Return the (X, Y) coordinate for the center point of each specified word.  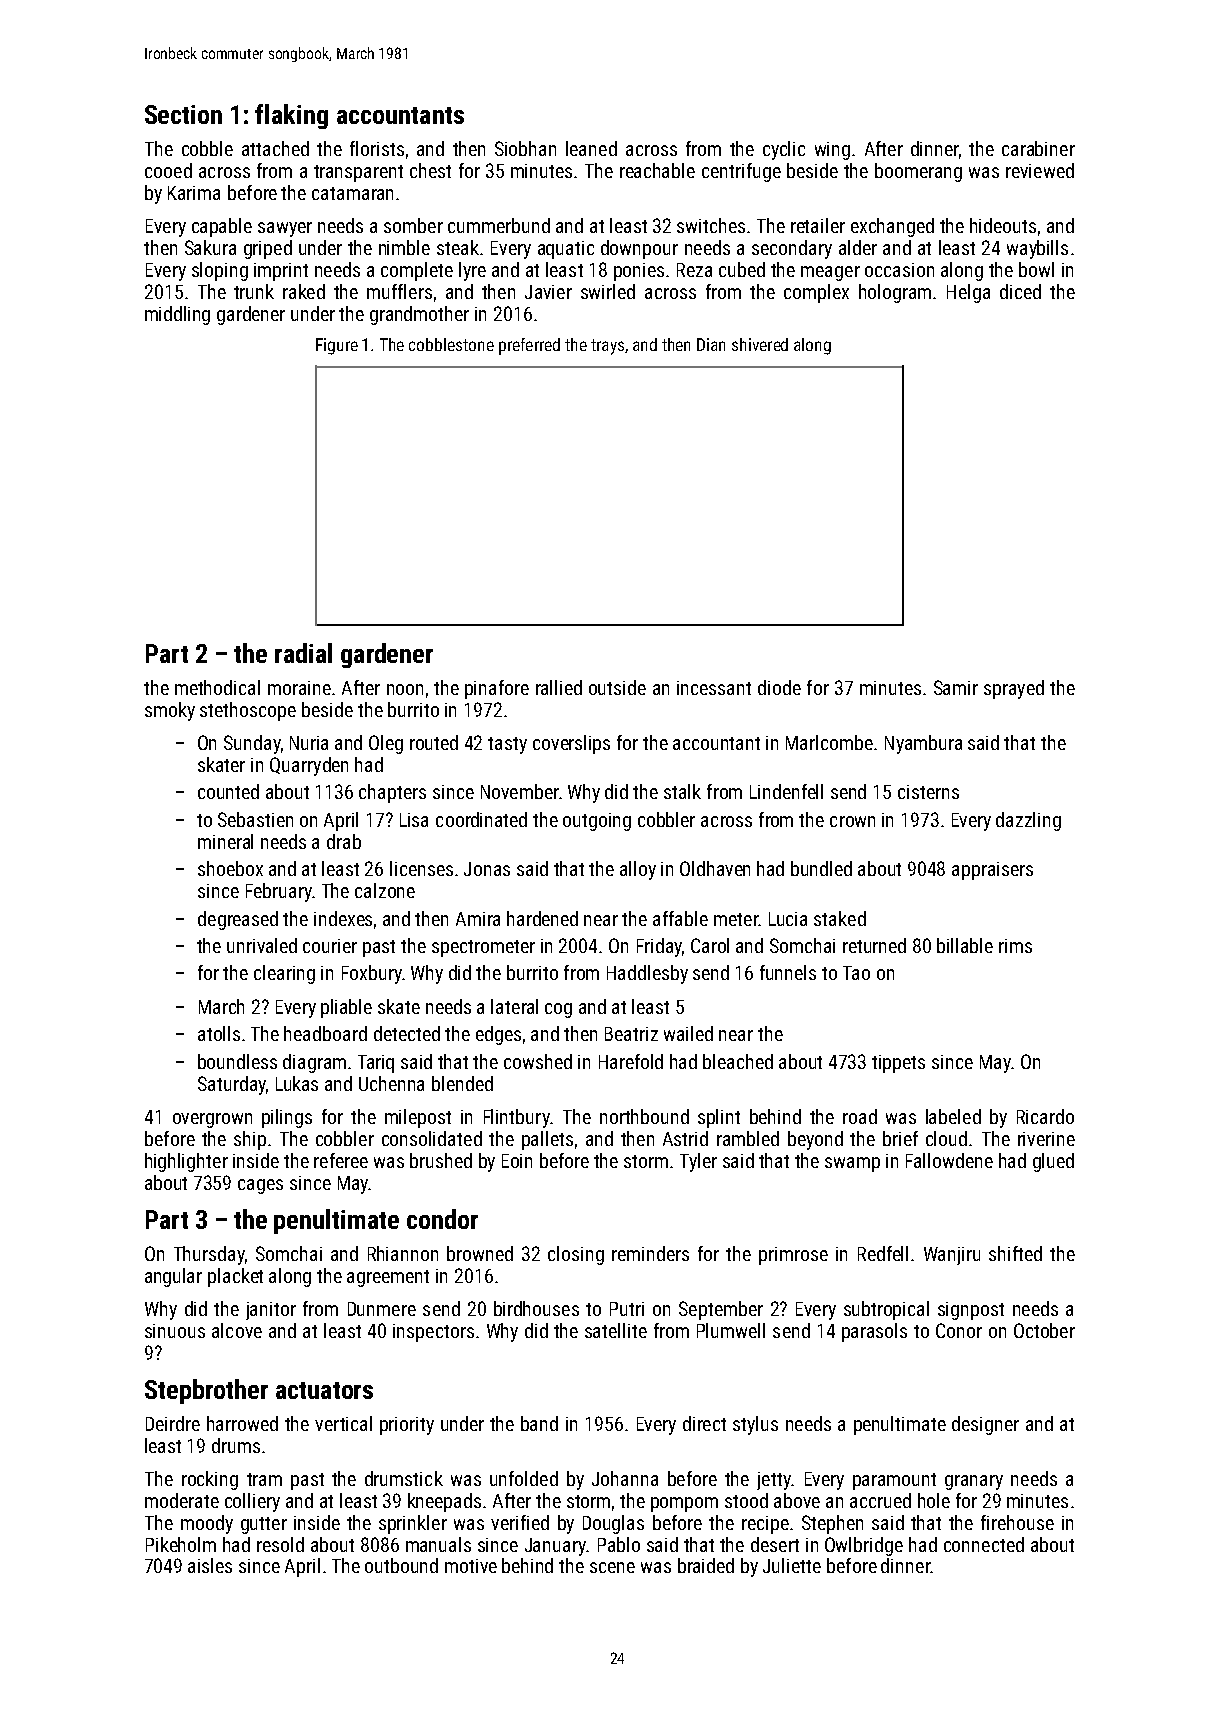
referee (341, 1160)
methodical (217, 687)
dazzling (1028, 821)
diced (1020, 291)
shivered (760, 344)
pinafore (497, 689)
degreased (238, 920)
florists (377, 148)
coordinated (481, 819)
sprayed (1014, 689)
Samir (956, 687)
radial (303, 653)
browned (480, 1253)
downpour (639, 249)
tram (264, 1479)
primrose (793, 1256)
